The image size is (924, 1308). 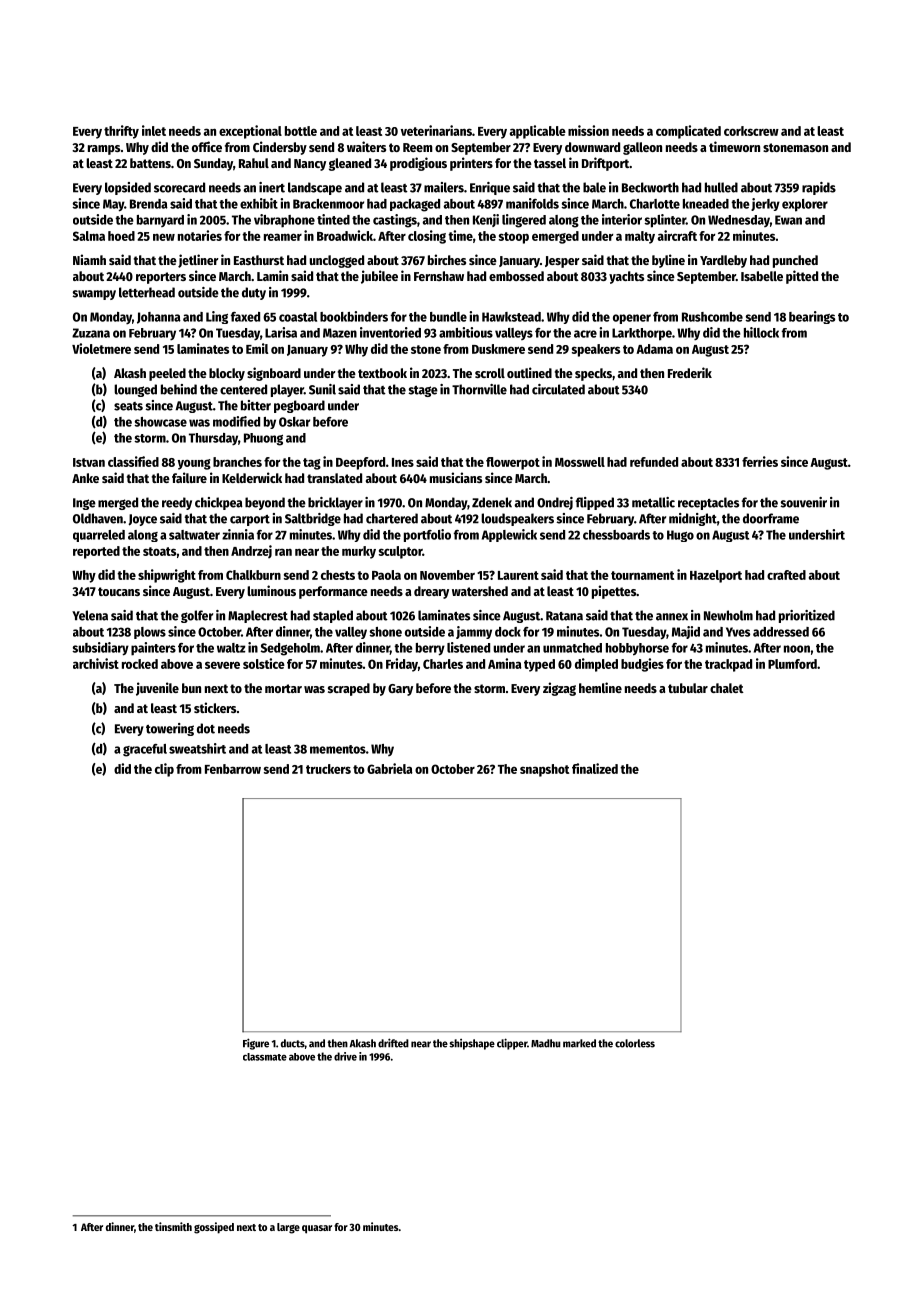 What do you see at coordinates (214, 1228) in the page?
I see `gossiped` at bounding box center [214, 1228].
